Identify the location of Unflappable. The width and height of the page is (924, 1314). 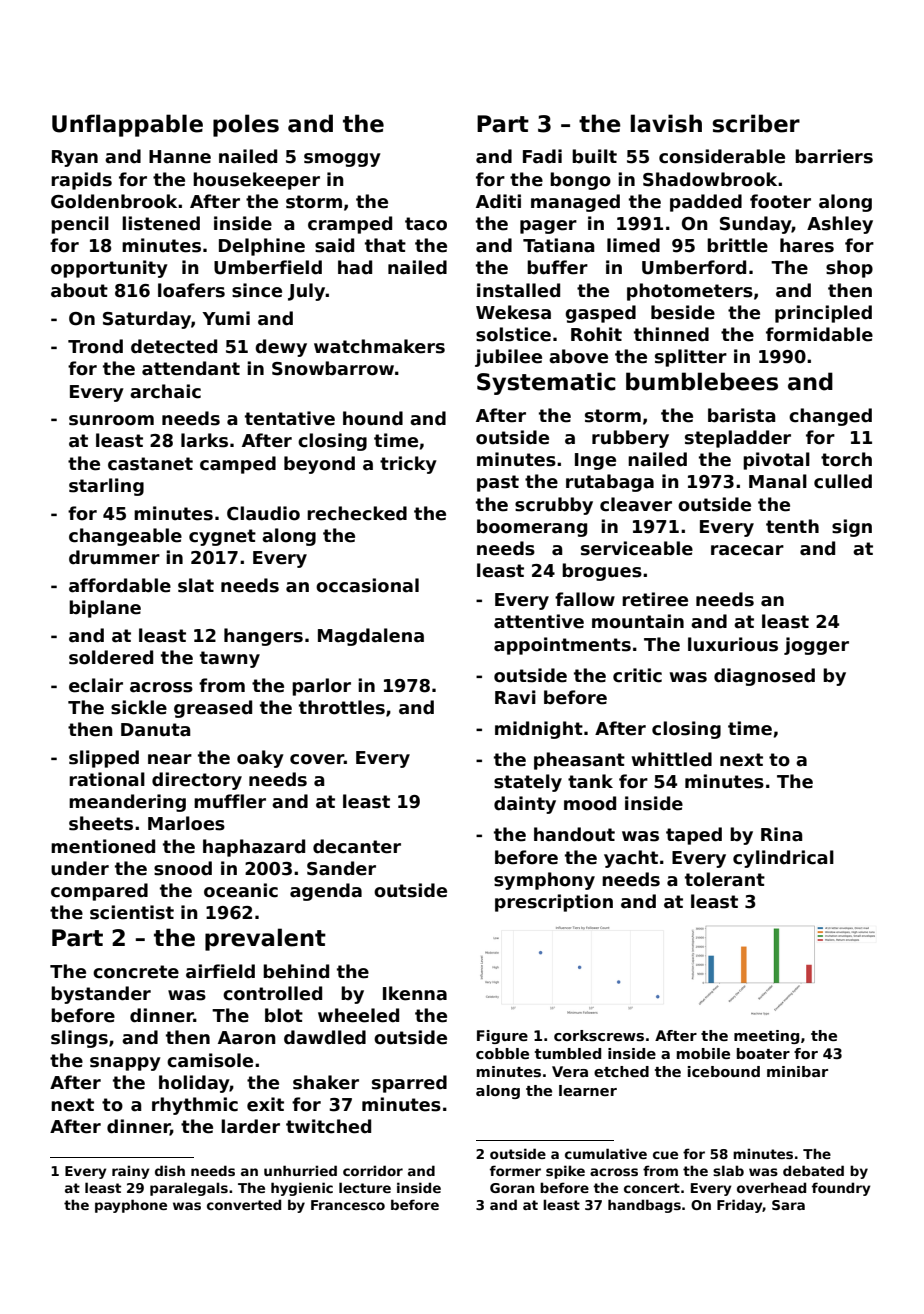
(127, 125).
